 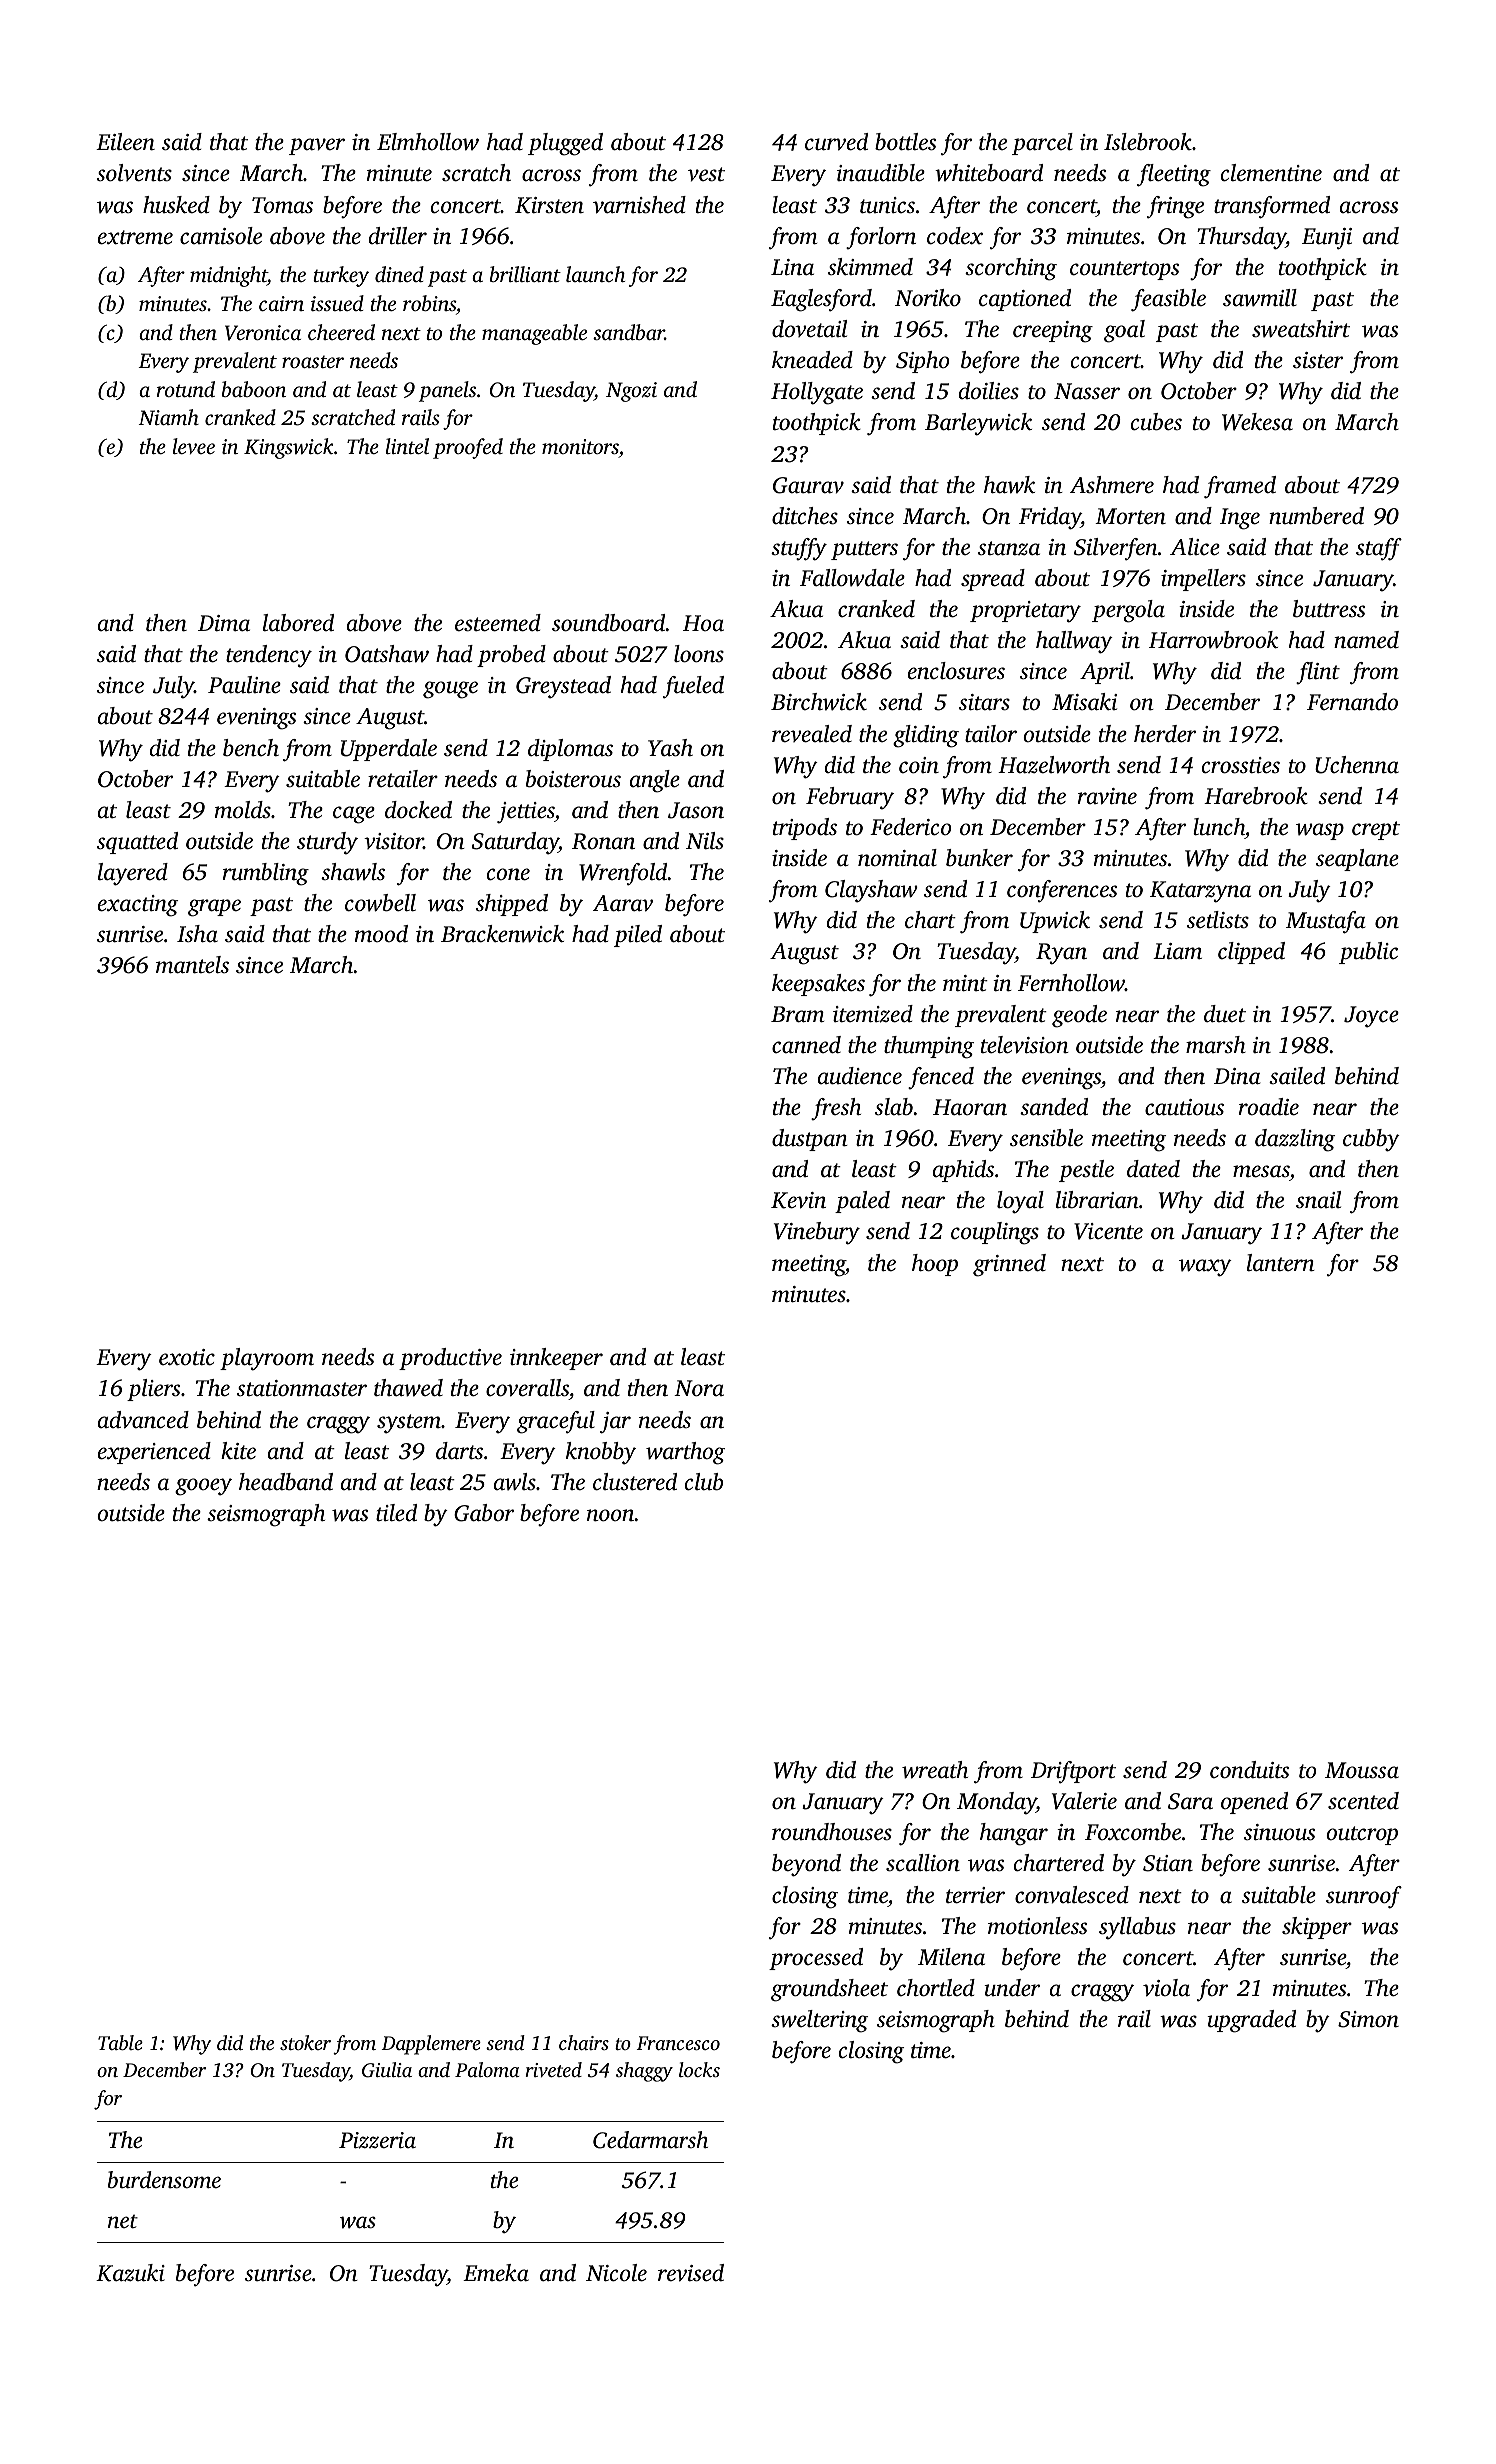 What do you see at coordinates (810, 1140) in the image?
I see `dustpan` at bounding box center [810, 1140].
